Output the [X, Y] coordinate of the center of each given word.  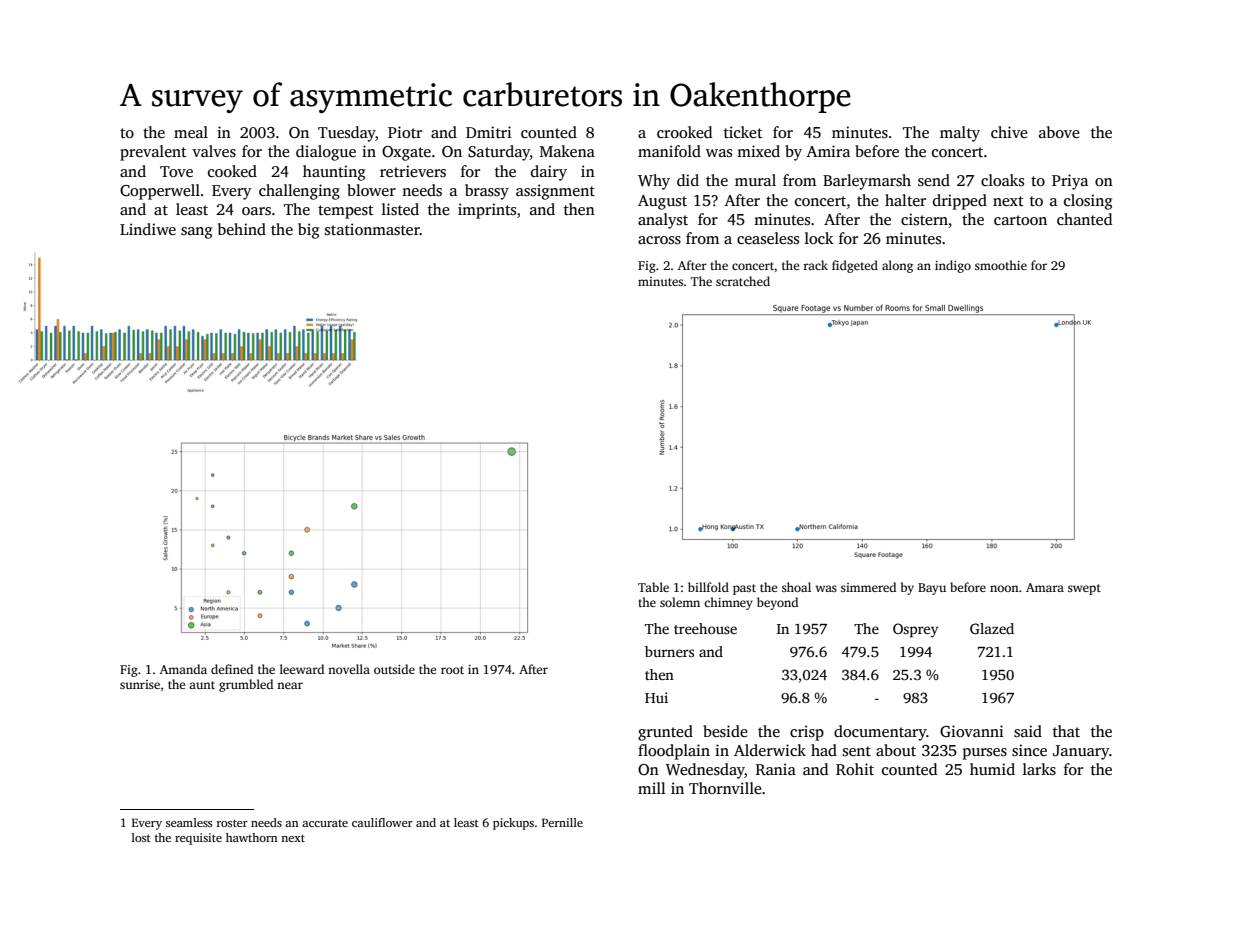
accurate [325, 823]
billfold [708, 587]
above [1059, 132]
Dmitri [489, 132]
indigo [953, 266]
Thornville [725, 788]
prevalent [153, 153]
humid [992, 769]
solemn [680, 602]
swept [1084, 589]
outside [394, 669]
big [308, 231]
